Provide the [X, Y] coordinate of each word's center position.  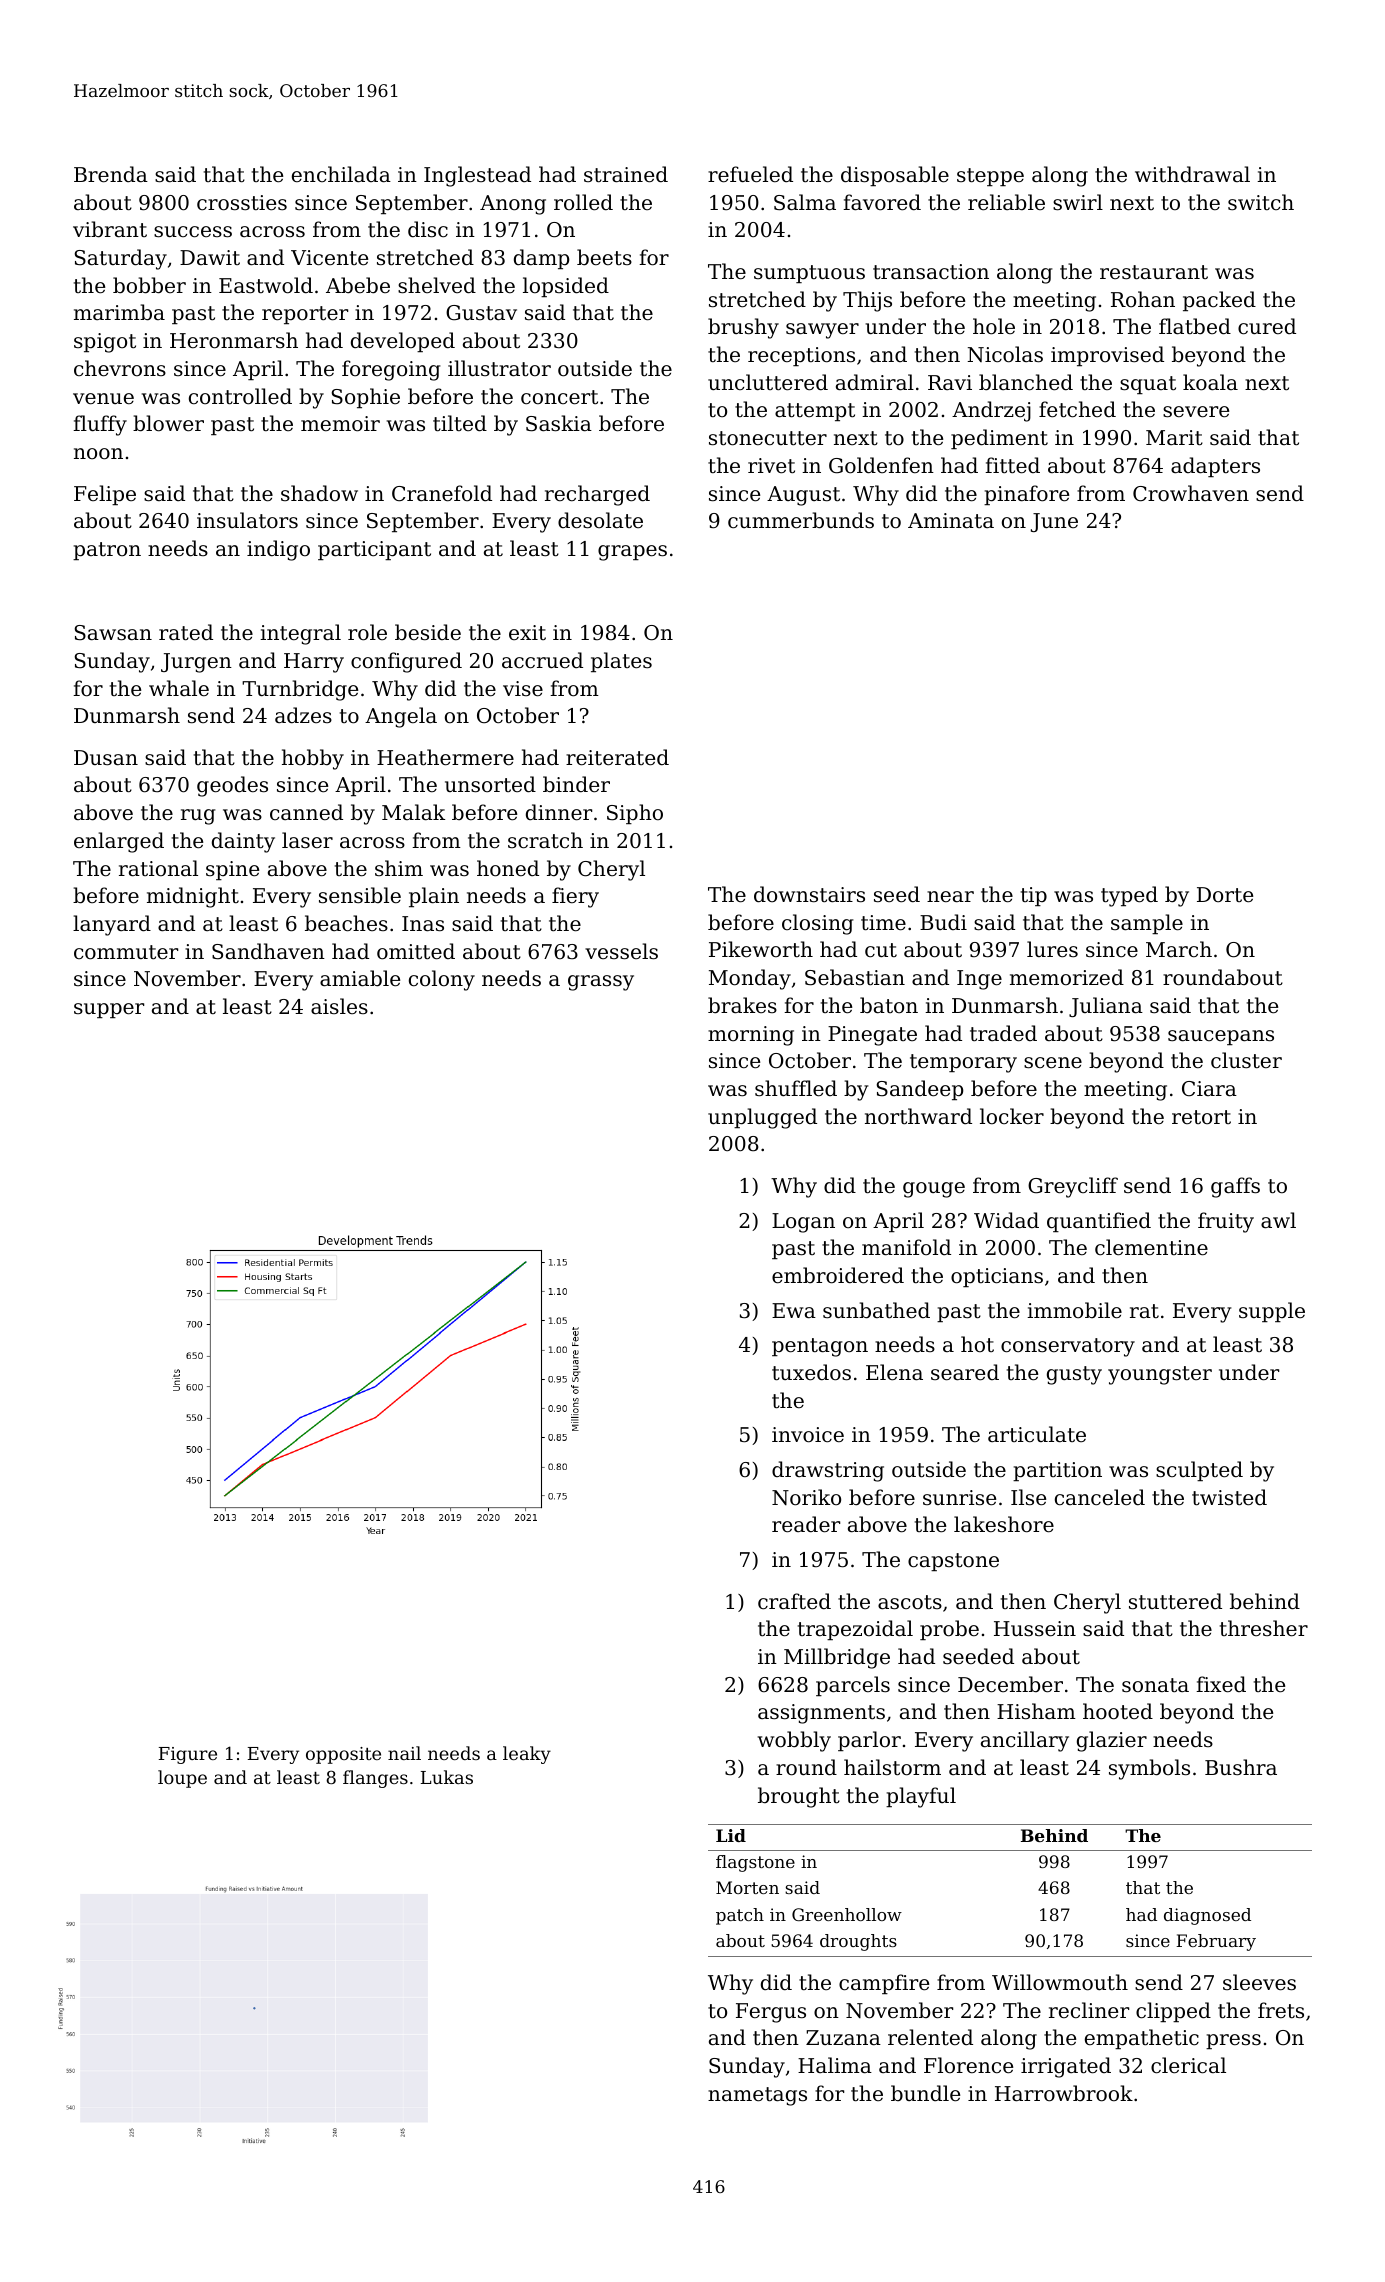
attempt [815, 412]
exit [527, 632]
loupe [182, 1779]
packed [1219, 301]
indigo [278, 550]
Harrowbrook [1064, 2093]
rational [158, 868]
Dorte [1225, 895]
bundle [925, 2093]
